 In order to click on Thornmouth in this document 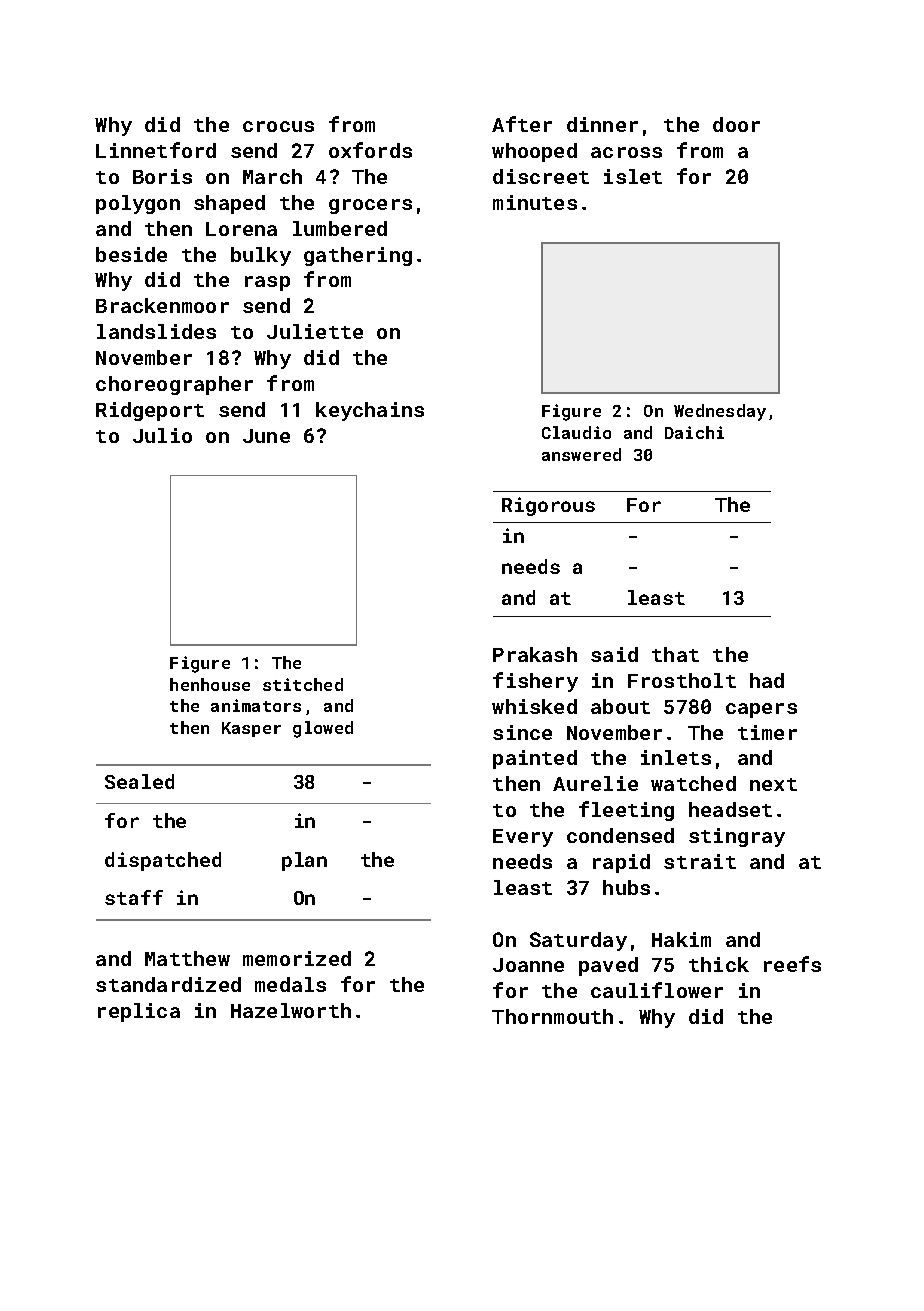, I will do `click(552, 1016)`.
